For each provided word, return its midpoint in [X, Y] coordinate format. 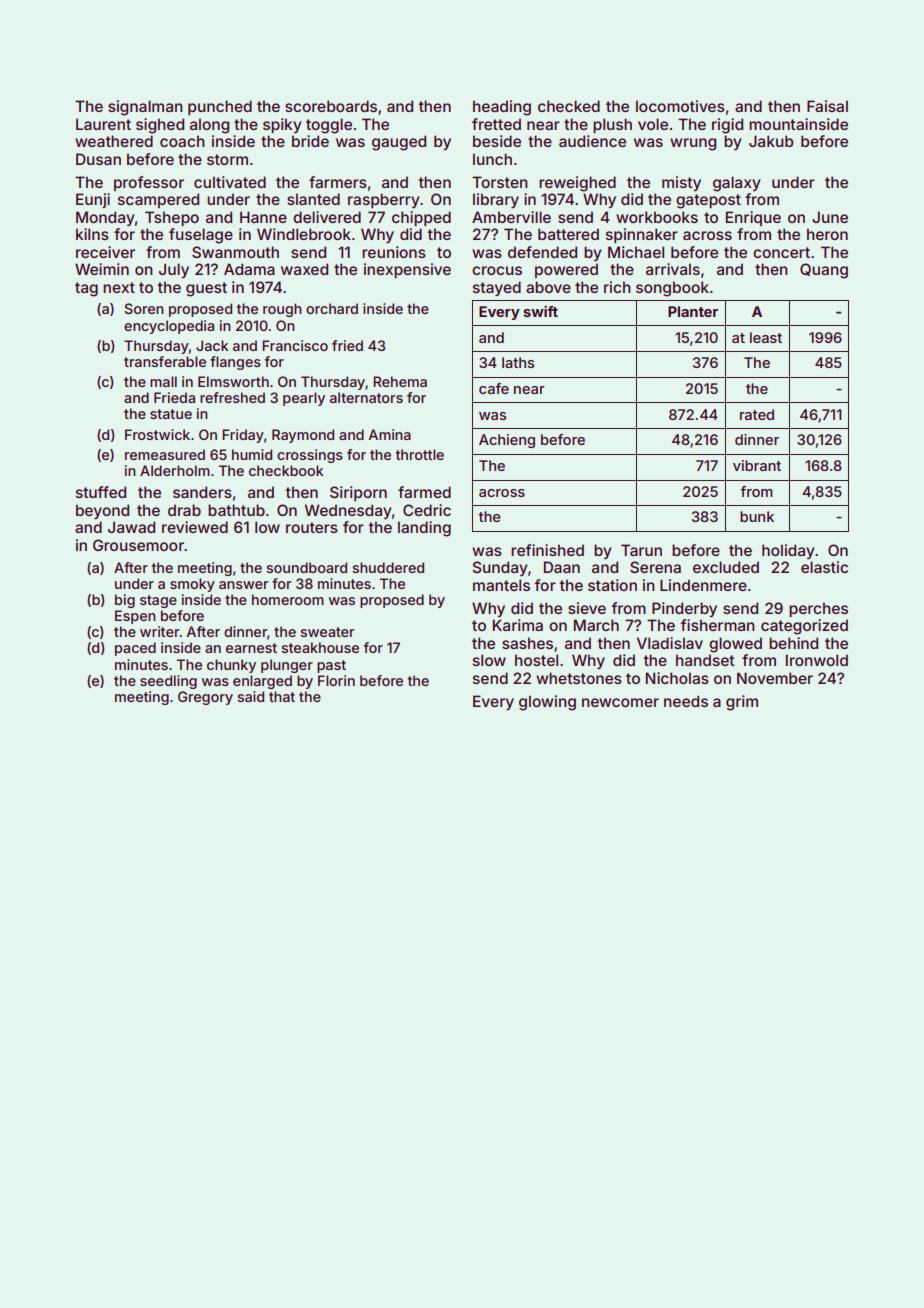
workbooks [657, 217]
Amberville [511, 217]
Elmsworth [233, 381]
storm [227, 159]
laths [518, 362]
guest [206, 289]
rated [757, 414]
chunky [231, 666]
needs [686, 701]
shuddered [388, 567]
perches [818, 609]
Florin [336, 680]
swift [540, 311]
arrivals [673, 269]
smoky [192, 585]
